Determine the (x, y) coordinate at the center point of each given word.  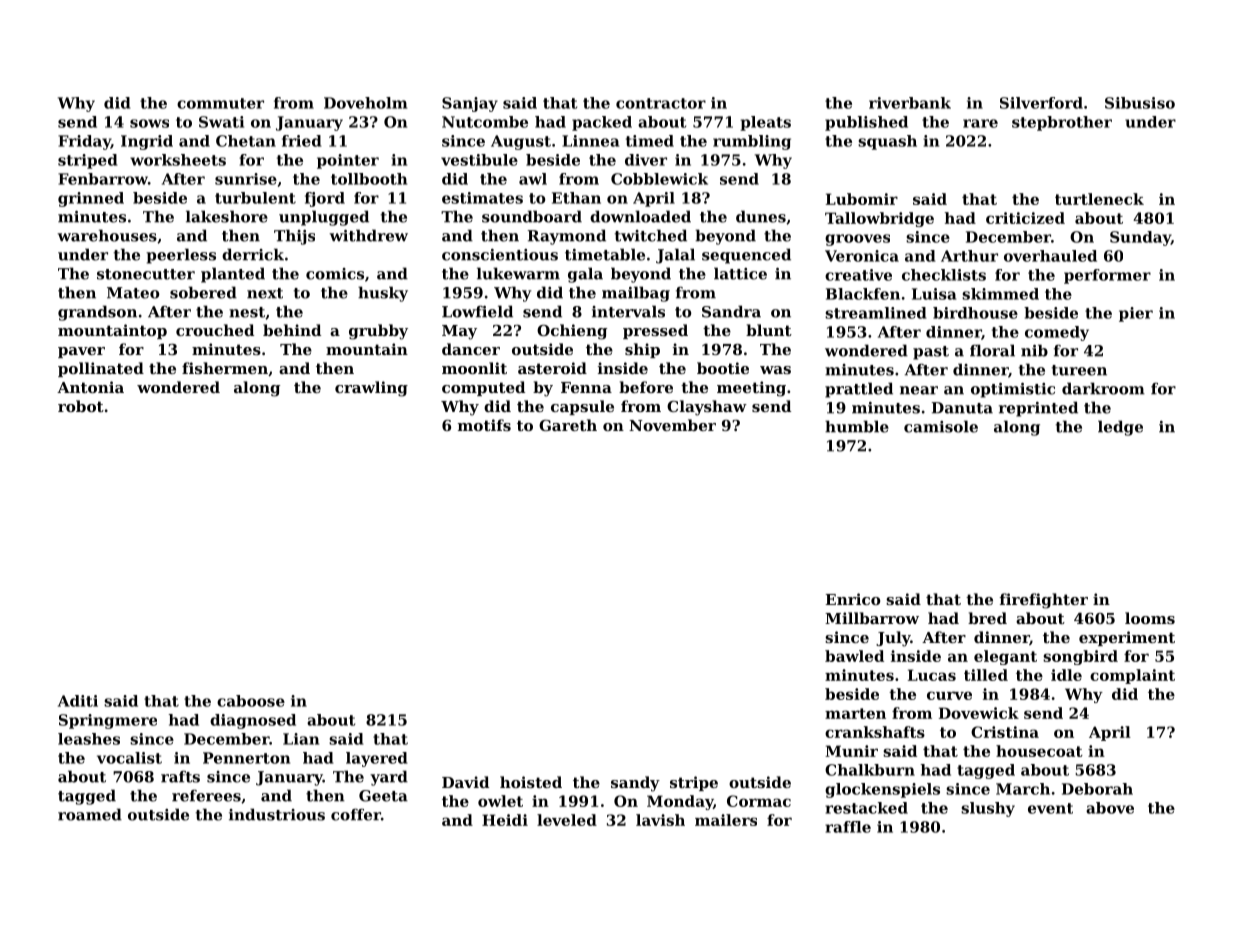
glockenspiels (882, 790)
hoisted (531, 782)
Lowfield (477, 311)
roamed (90, 814)
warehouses (107, 235)
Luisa (934, 294)
